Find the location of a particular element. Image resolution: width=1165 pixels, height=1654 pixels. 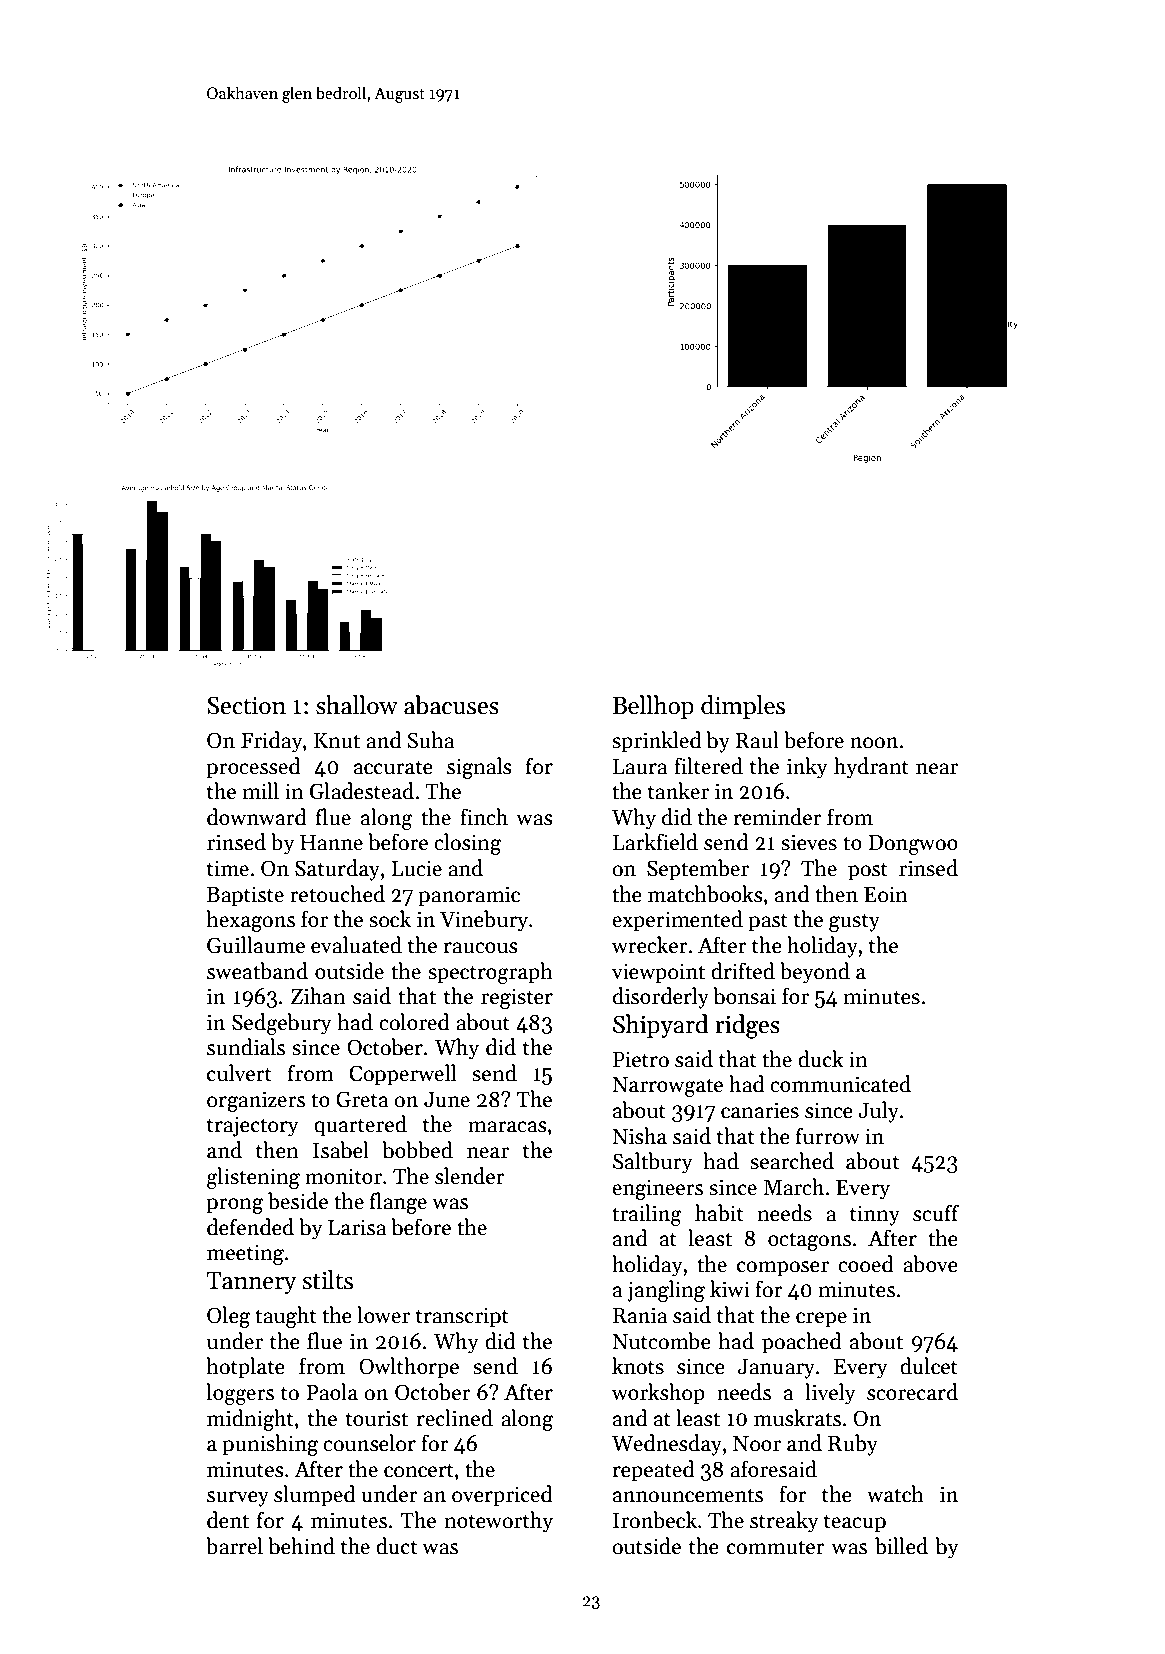

scorecard is located at coordinates (912, 1392).
